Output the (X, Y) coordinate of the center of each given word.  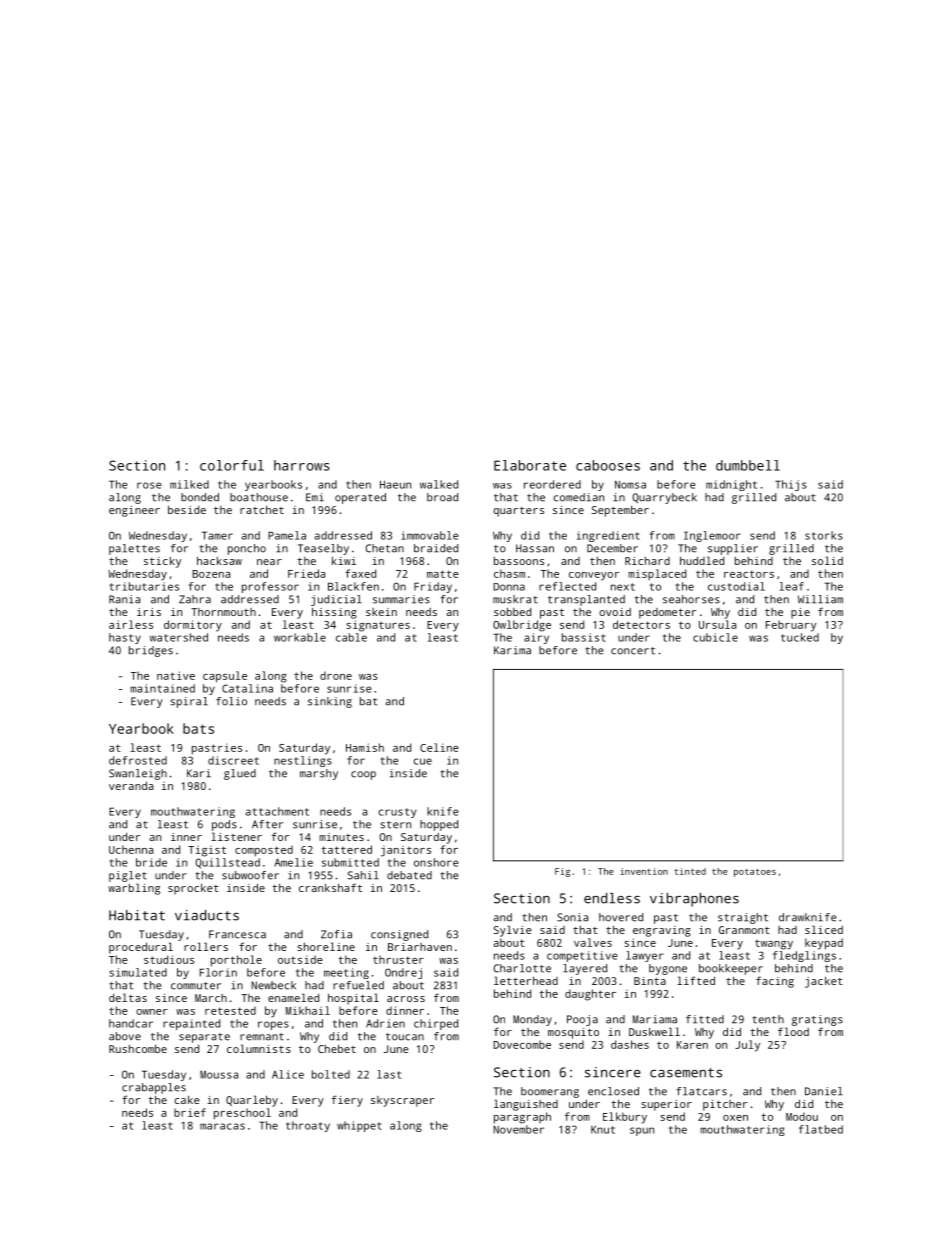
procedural (141, 948)
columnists (259, 1048)
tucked (800, 637)
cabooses (608, 465)
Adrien (385, 1023)
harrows (302, 465)
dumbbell (748, 465)
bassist (584, 637)
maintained (162, 688)
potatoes (755, 873)
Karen (692, 1045)
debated (409, 875)
